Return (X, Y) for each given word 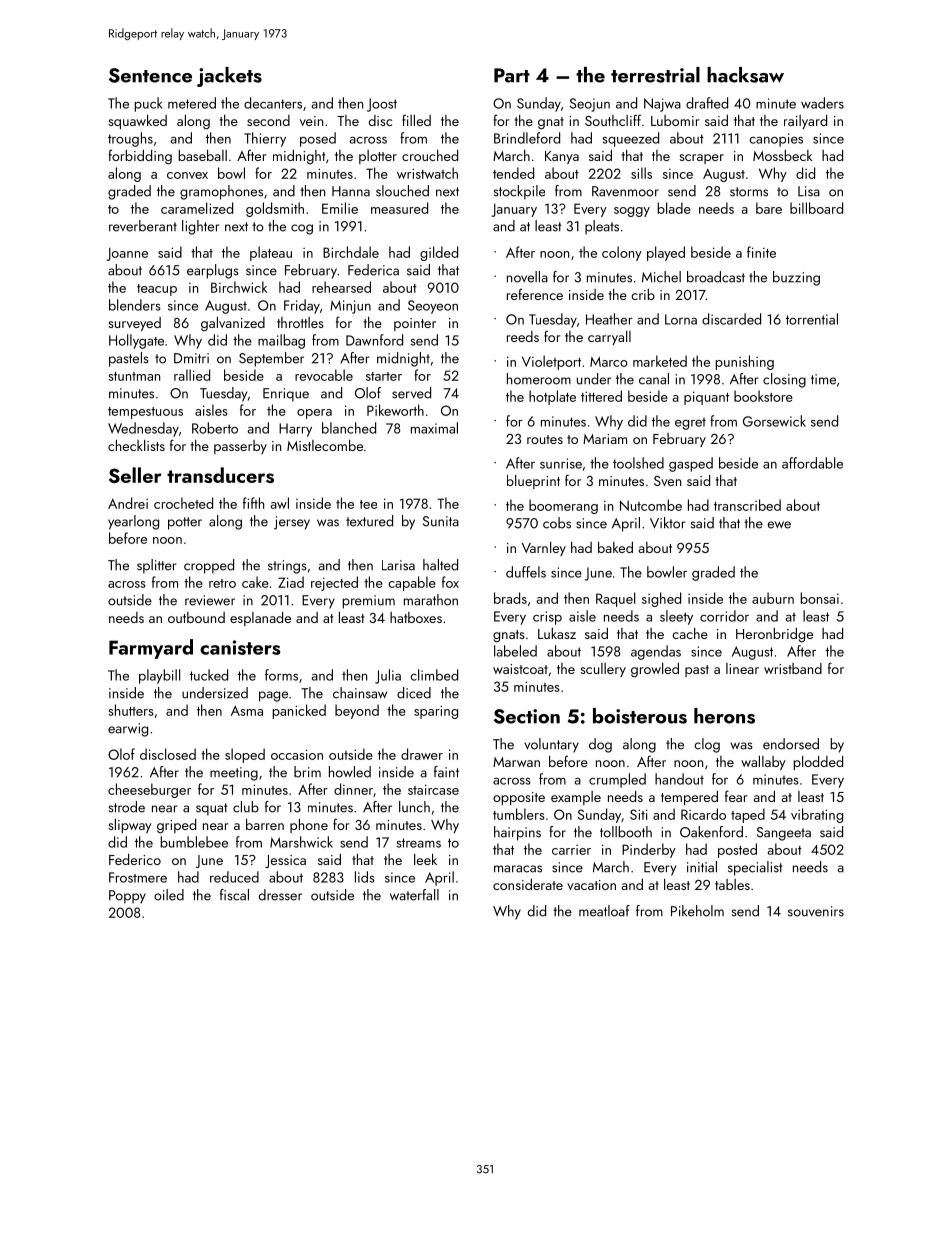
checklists (136, 445)
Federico (135, 859)
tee (368, 504)
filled (416, 120)
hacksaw (745, 75)
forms (281, 675)
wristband (793, 668)
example (576, 798)
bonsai (819, 598)
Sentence (150, 75)
